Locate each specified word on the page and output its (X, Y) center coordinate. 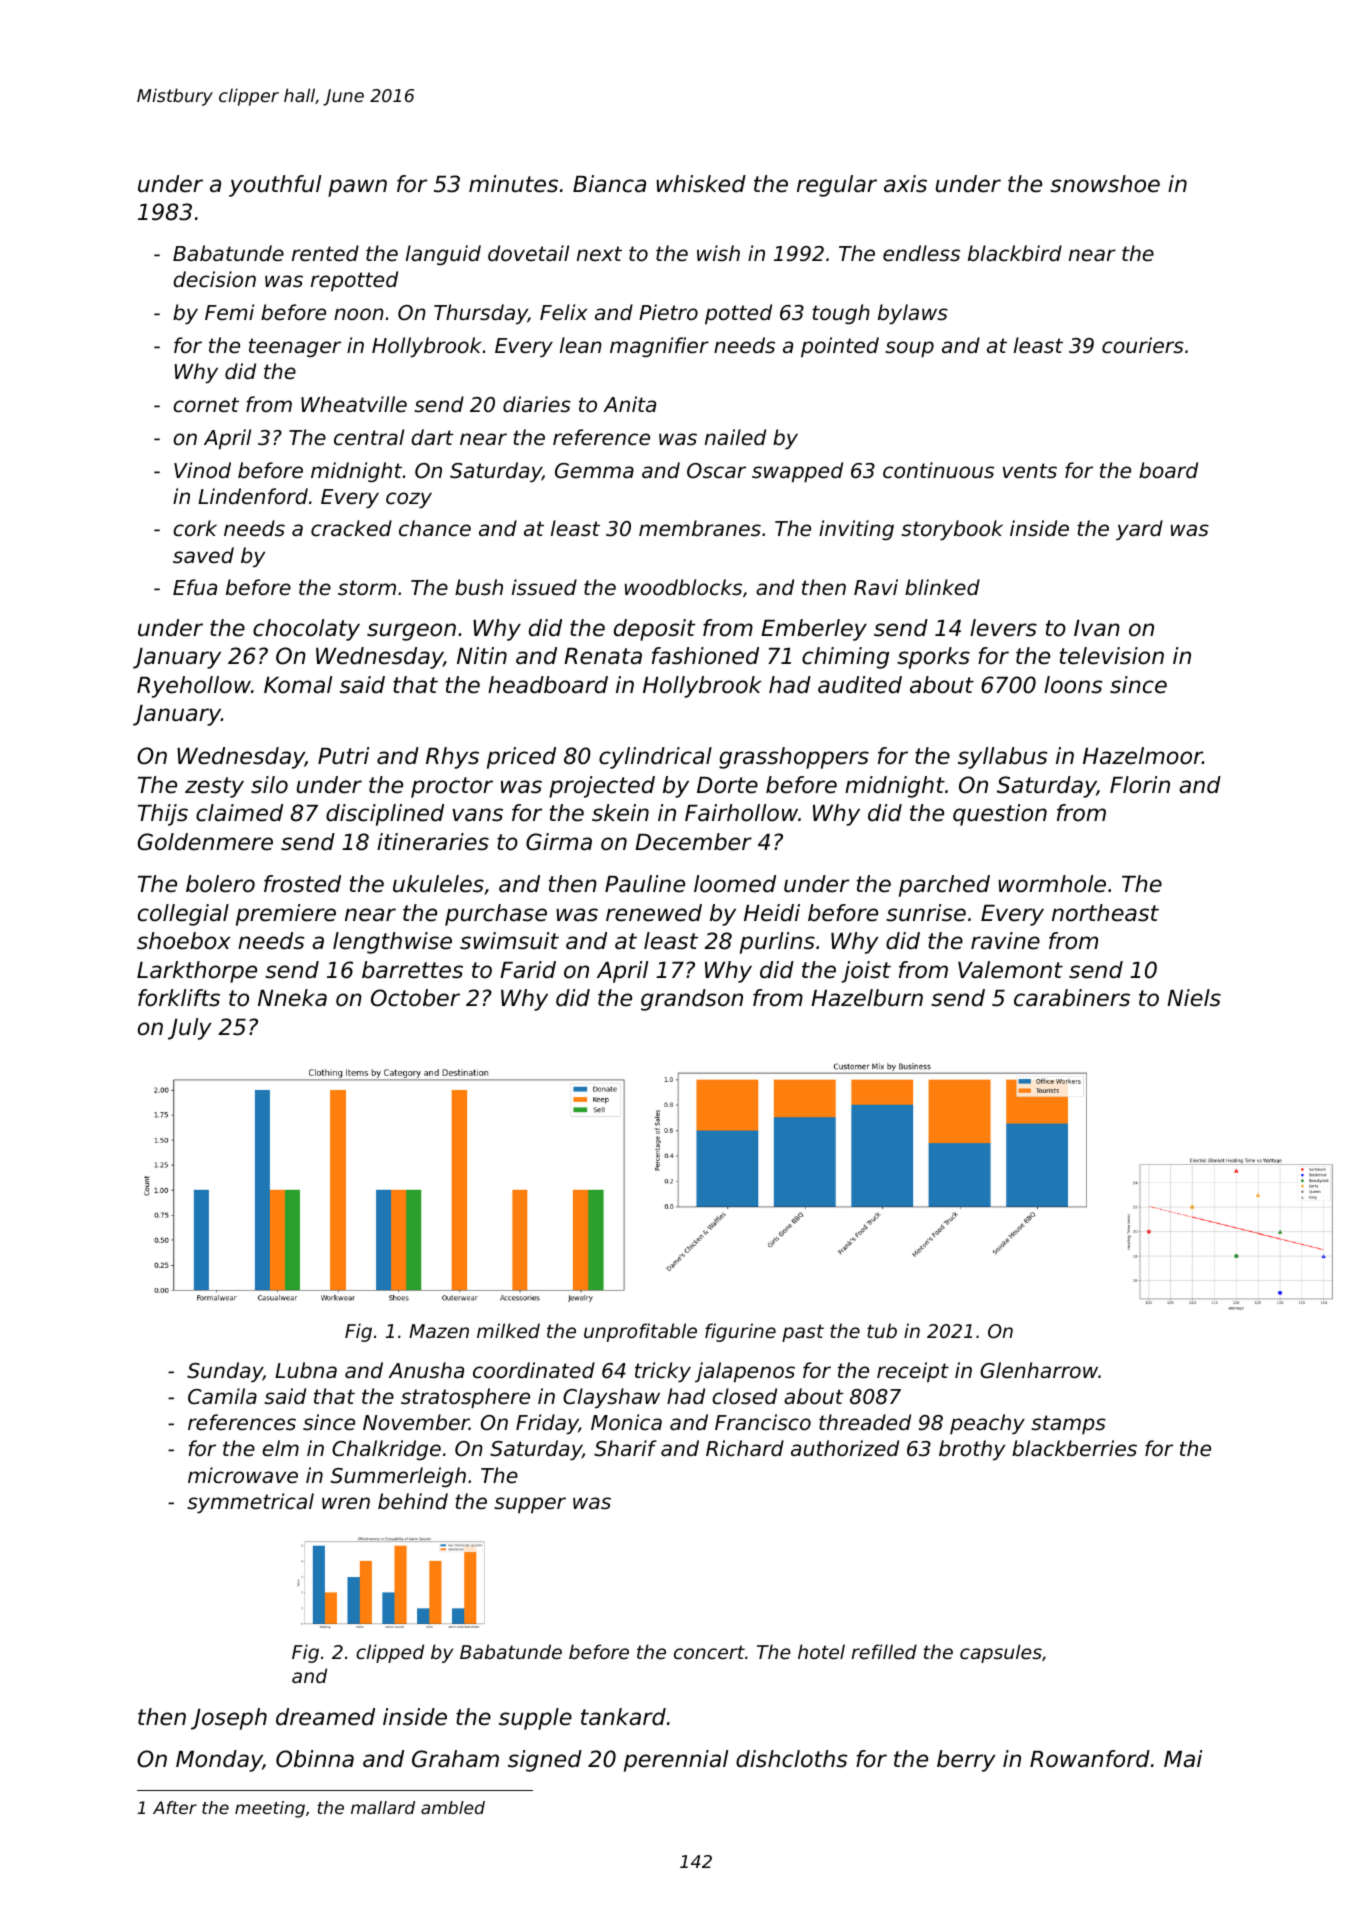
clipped (390, 1653)
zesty (214, 787)
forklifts (179, 998)
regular (837, 186)
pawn (357, 188)
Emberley (814, 630)
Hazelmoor (1142, 756)
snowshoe (1105, 184)
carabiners (1072, 998)
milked (508, 1330)
